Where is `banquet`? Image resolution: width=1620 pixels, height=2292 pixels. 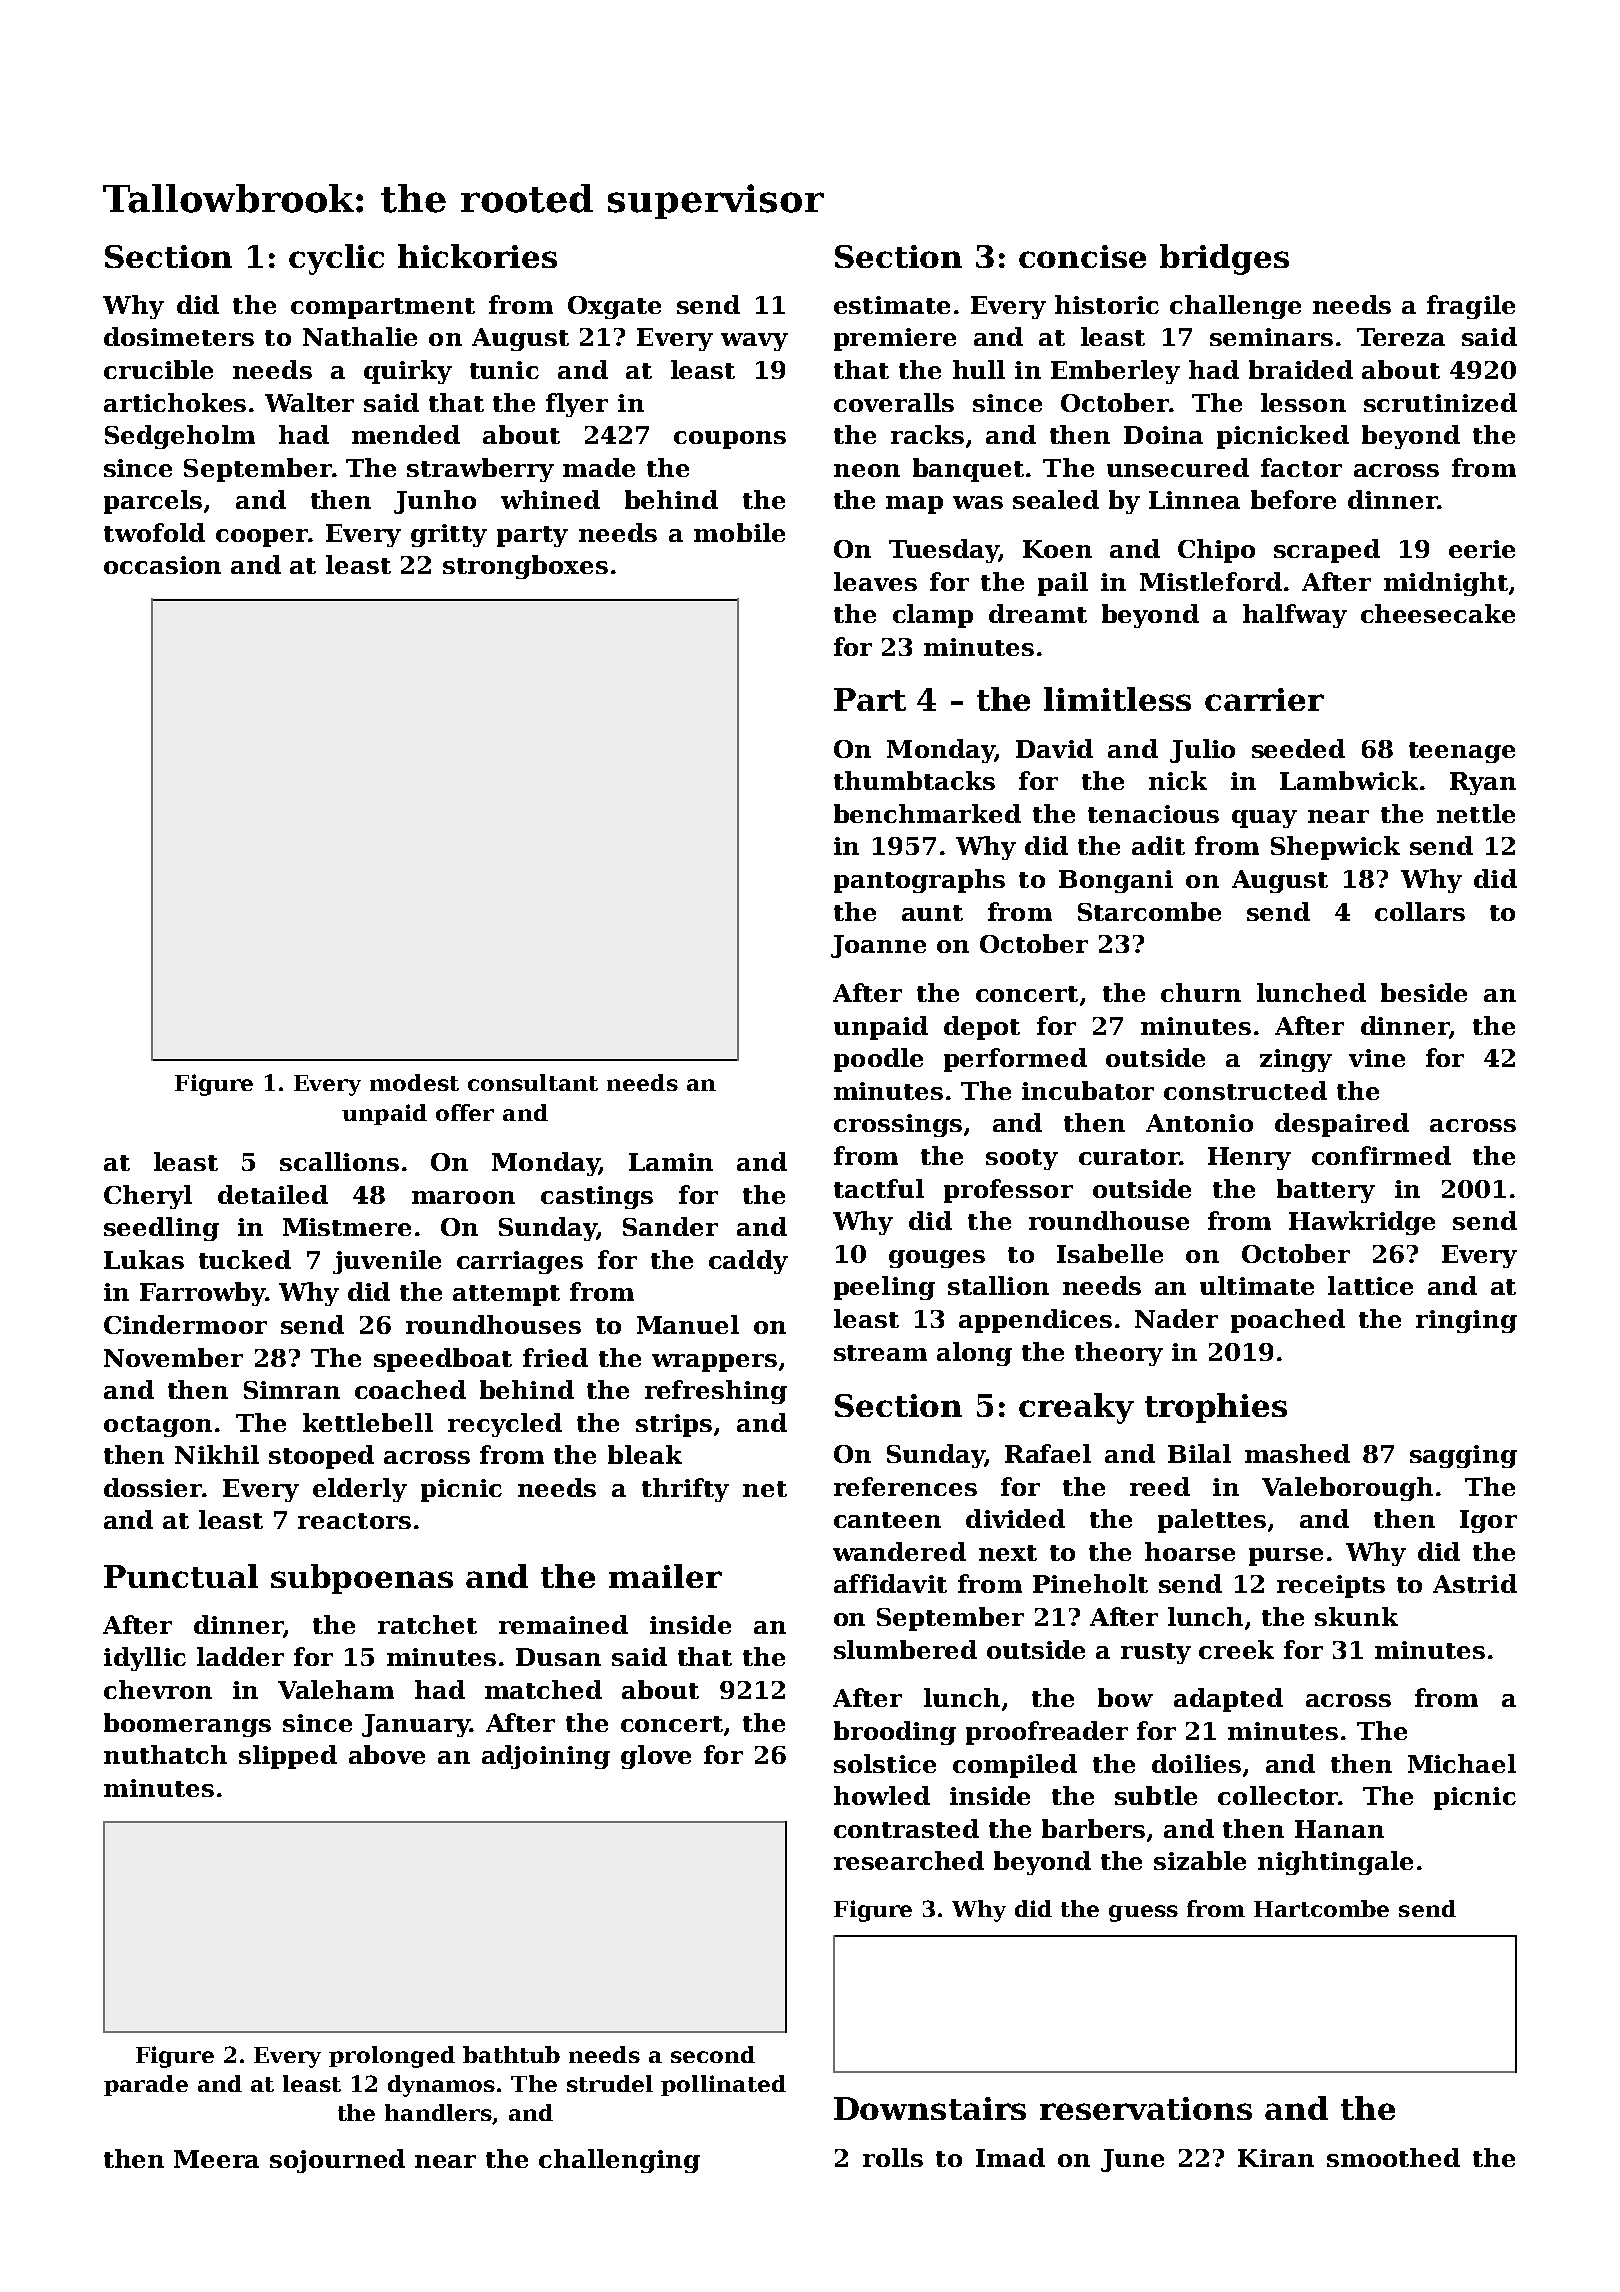 banquet is located at coordinates (968, 470).
